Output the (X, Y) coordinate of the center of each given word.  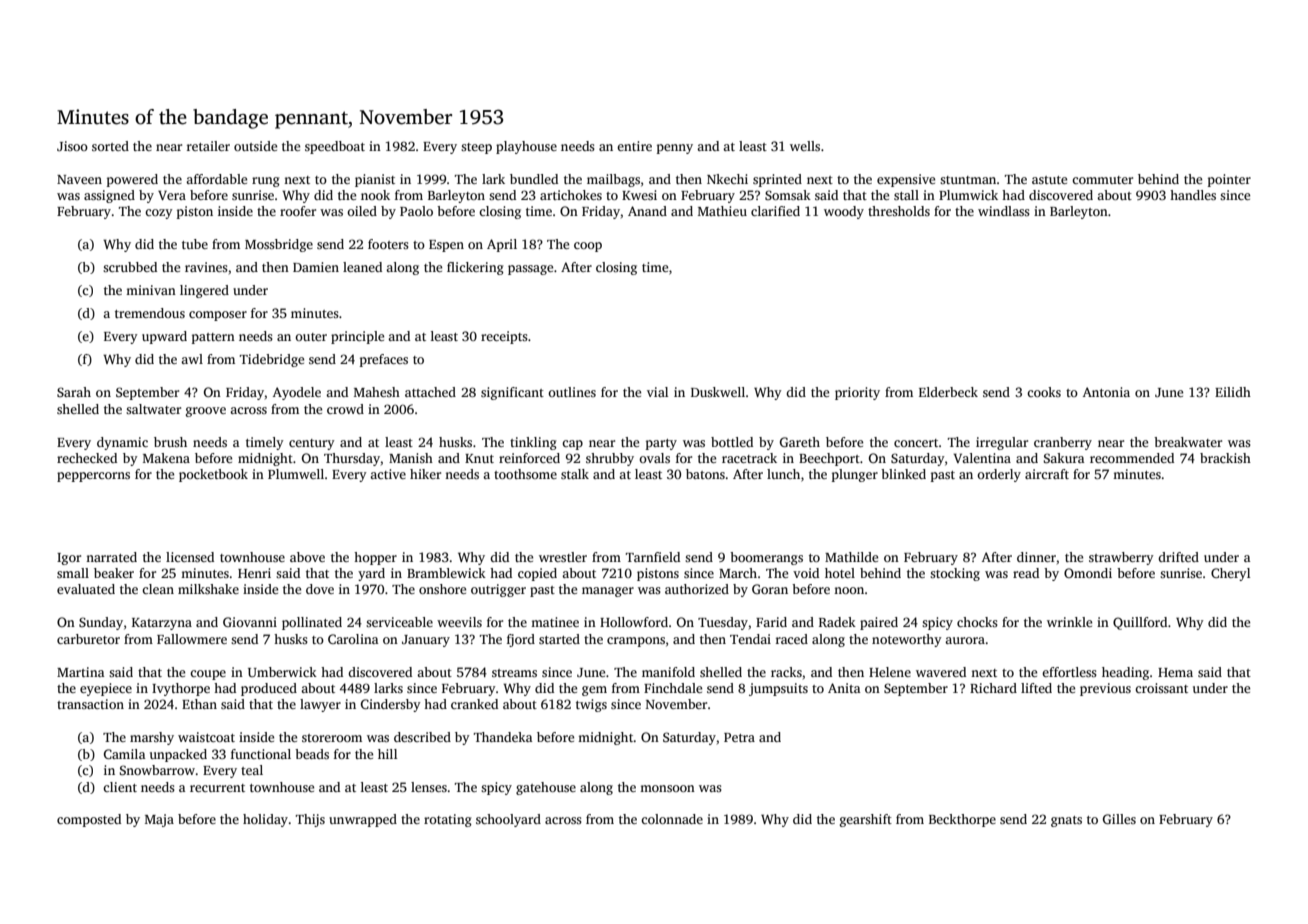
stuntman (968, 180)
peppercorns (93, 477)
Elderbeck (948, 392)
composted (89, 820)
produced (269, 689)
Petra (739, 737)
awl (192, 359)
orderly (999, 475)
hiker (425, 474)
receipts (504, 337)
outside (255, 146)
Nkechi (727, 179)
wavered (941, 672)
